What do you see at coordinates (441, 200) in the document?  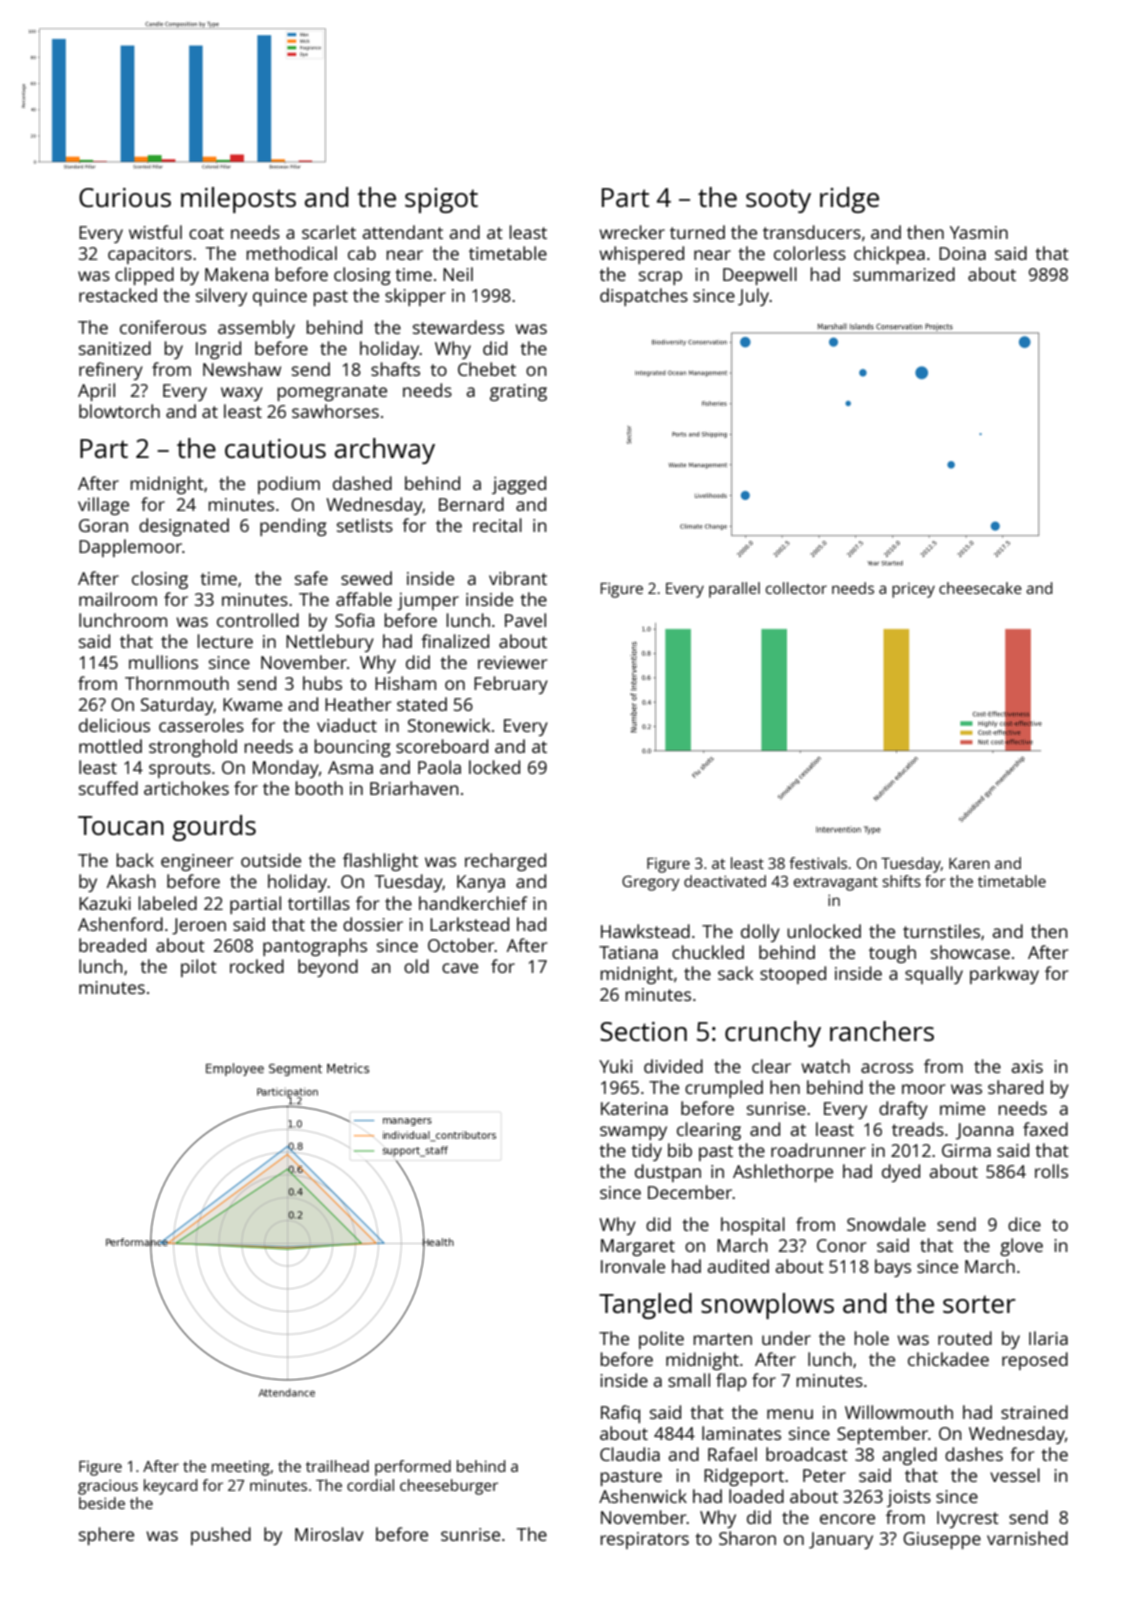 I see `spigot` at bounding box center [441, 200].
